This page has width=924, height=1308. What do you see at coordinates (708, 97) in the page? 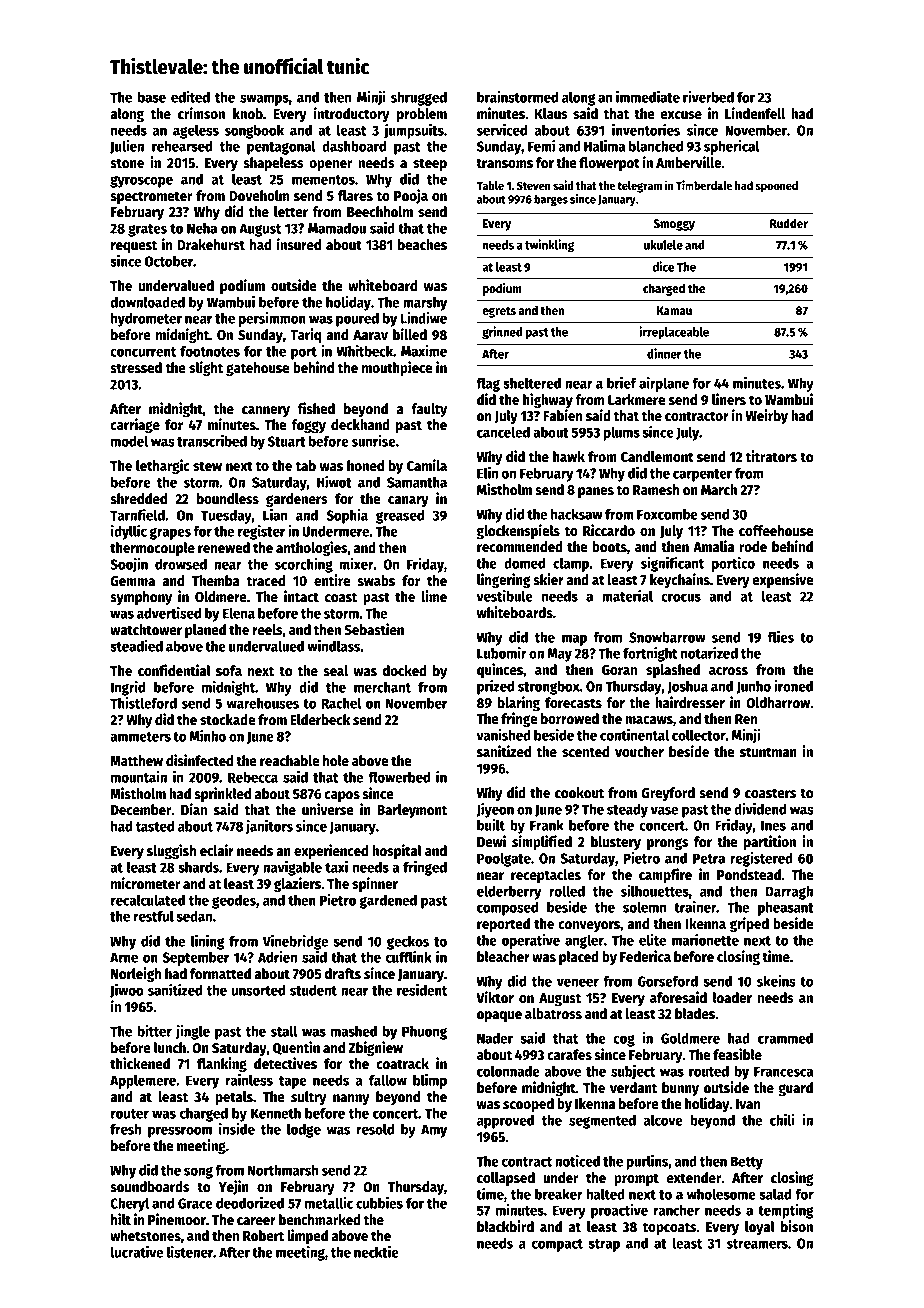
I see `riverbed` at bounding box center [708, 97].
